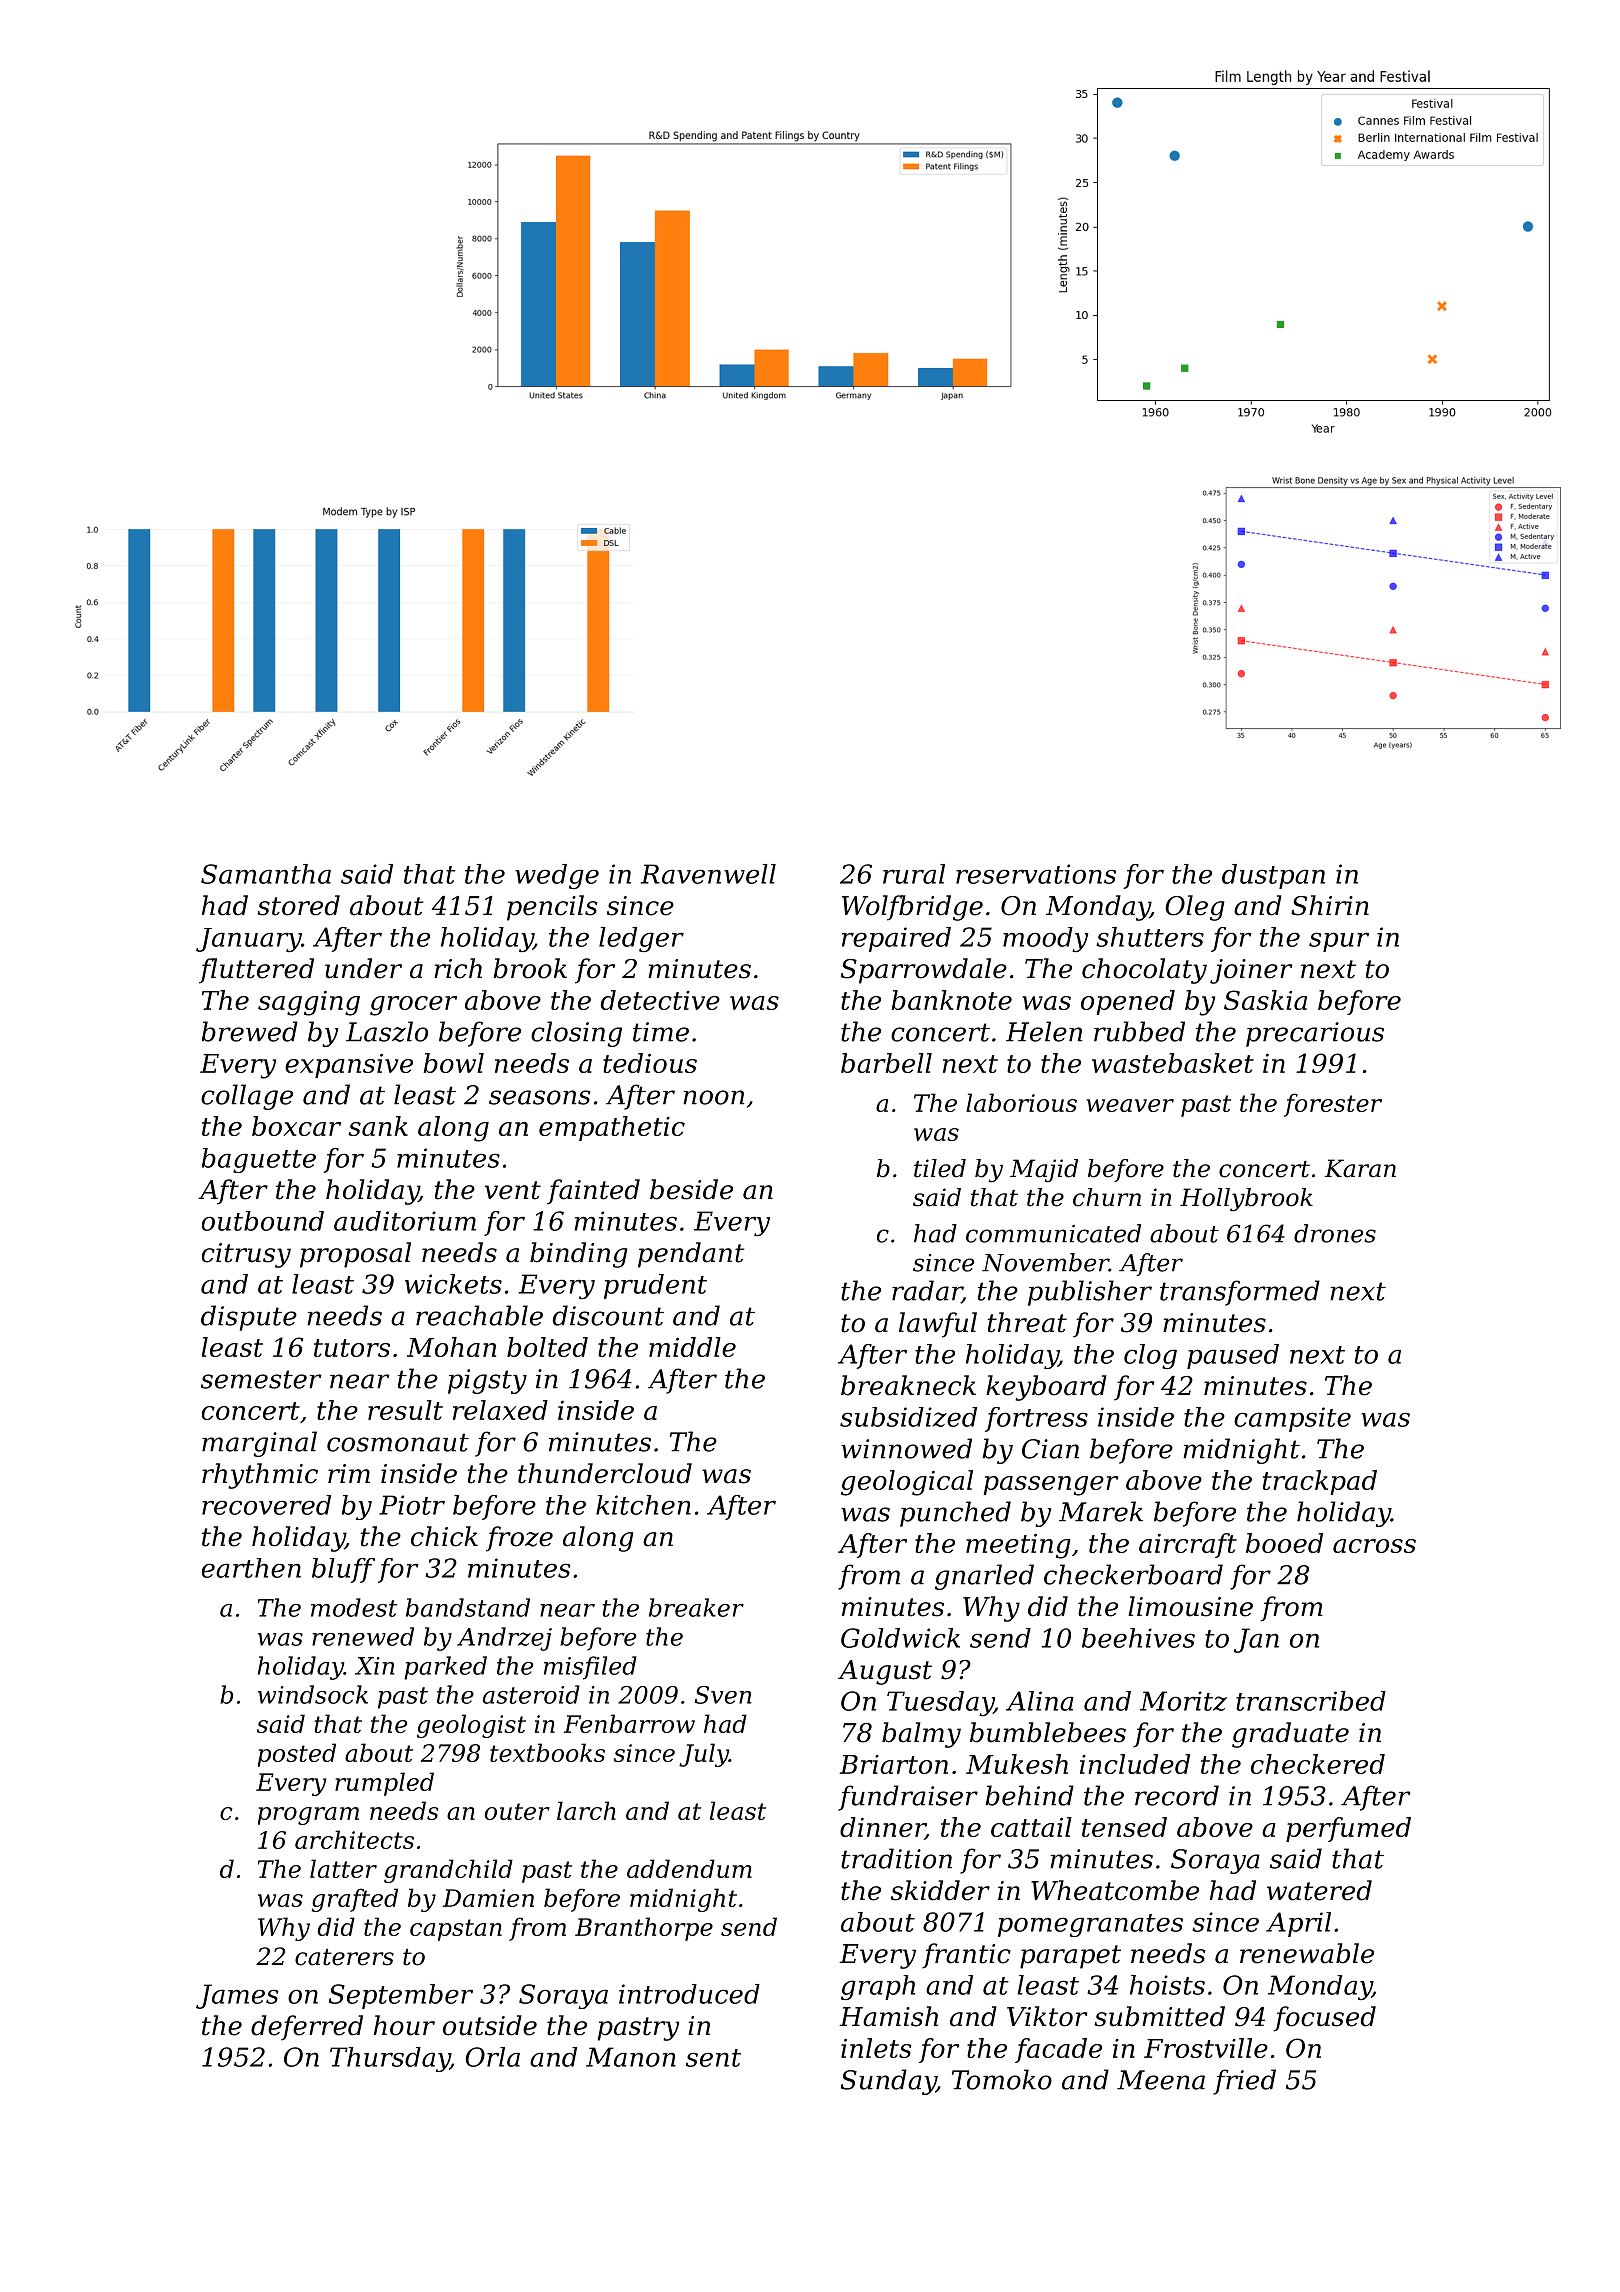  I want to click on drones, so click(1335, 1233).
